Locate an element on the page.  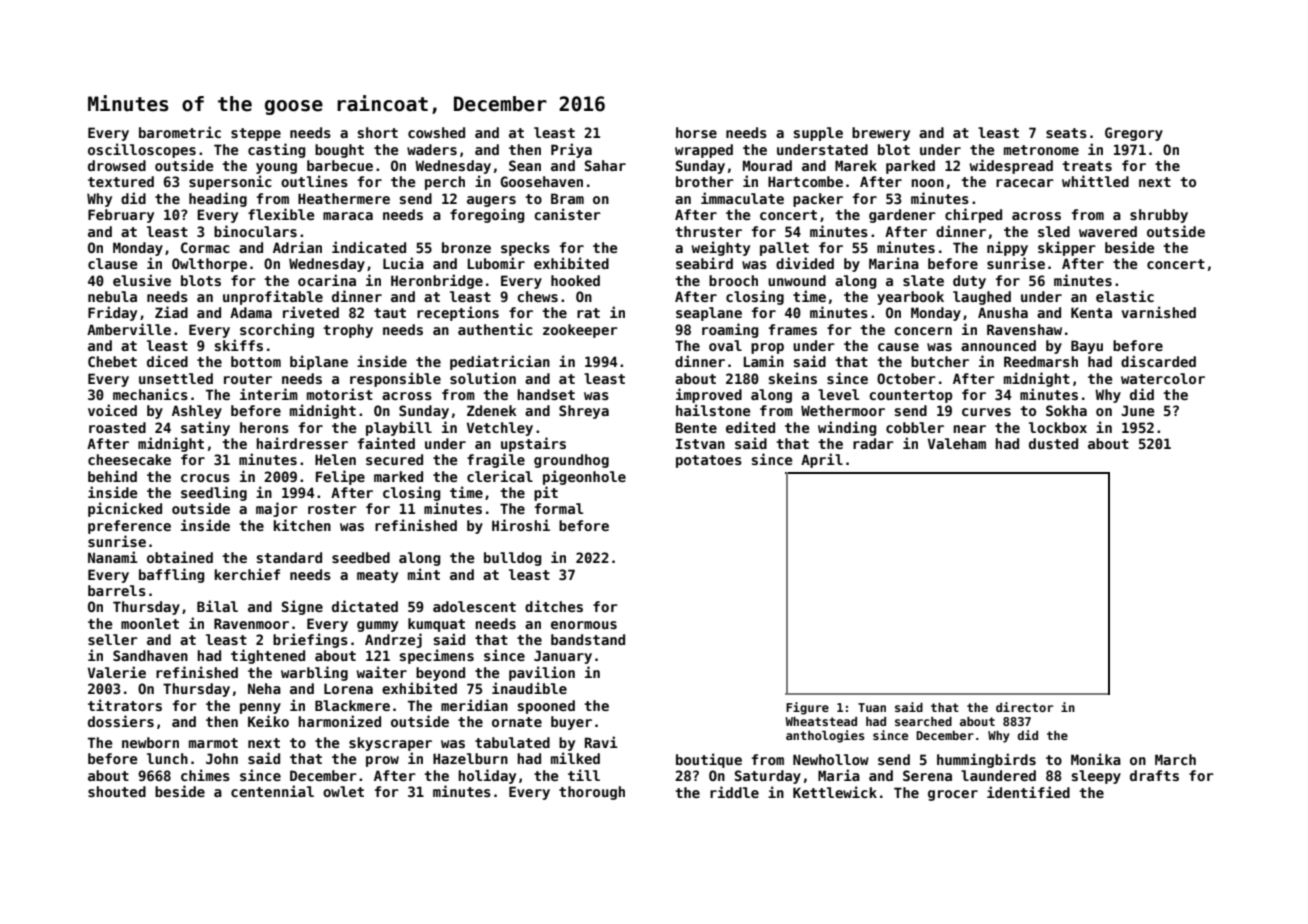
cowshed is located at coordinates (436, 132).
